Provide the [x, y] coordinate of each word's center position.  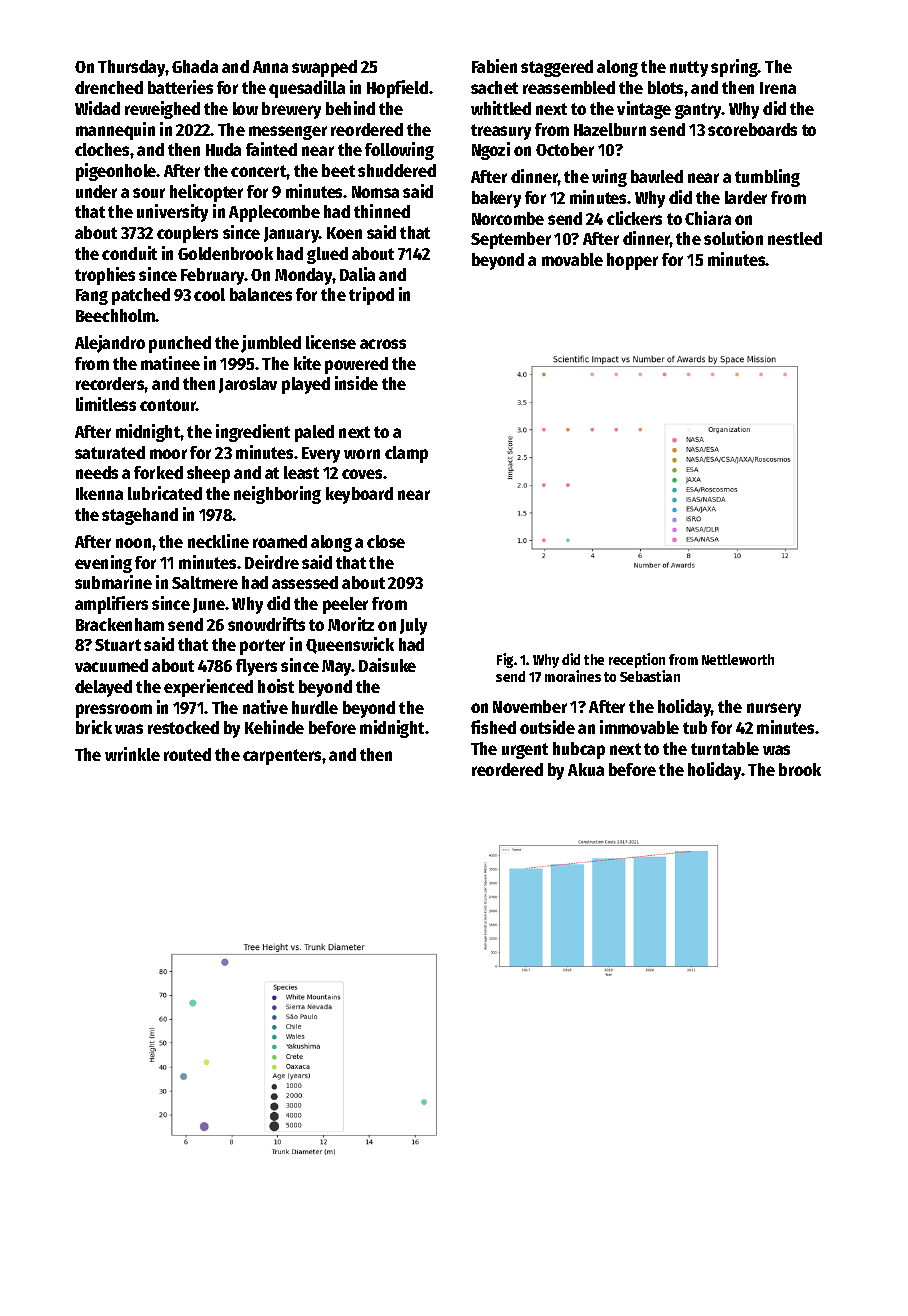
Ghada [195, 66]
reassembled [569, 87]
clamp [406, 454]
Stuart [118, 645]
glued [327, 255]
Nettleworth [738, 659]
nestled [795, 238]
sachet [494, 87]
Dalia [357, 274]
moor [168, 454]
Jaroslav [248, 385]
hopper [632, 261]
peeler [345, 605]
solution [733, 238]
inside [356, 383]
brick [94, 727]
